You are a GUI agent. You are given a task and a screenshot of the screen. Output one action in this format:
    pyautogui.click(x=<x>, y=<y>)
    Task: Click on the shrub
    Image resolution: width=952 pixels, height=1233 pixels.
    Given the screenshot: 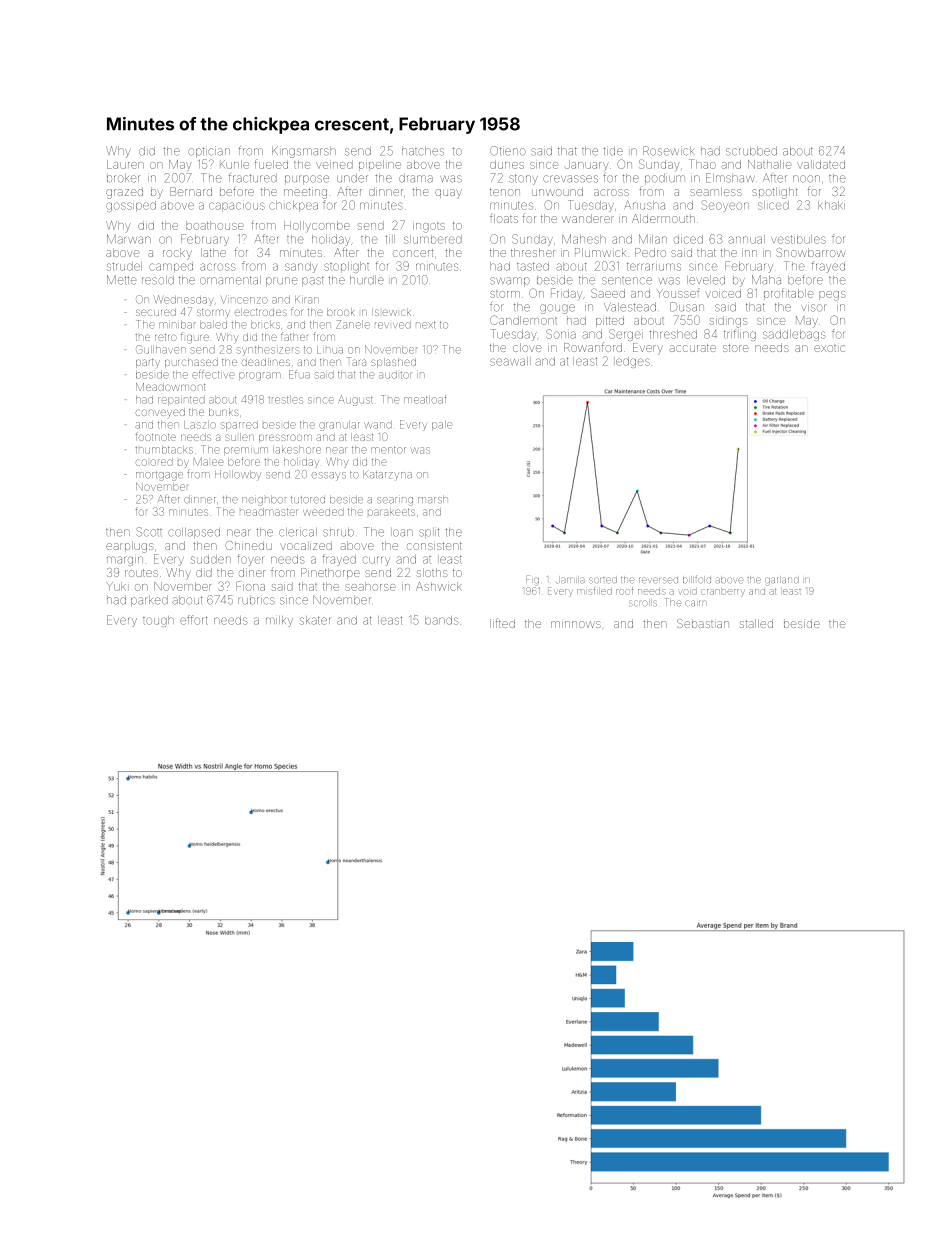 What is the action you would take?
    pyautogui.click(x=338, y=532)
